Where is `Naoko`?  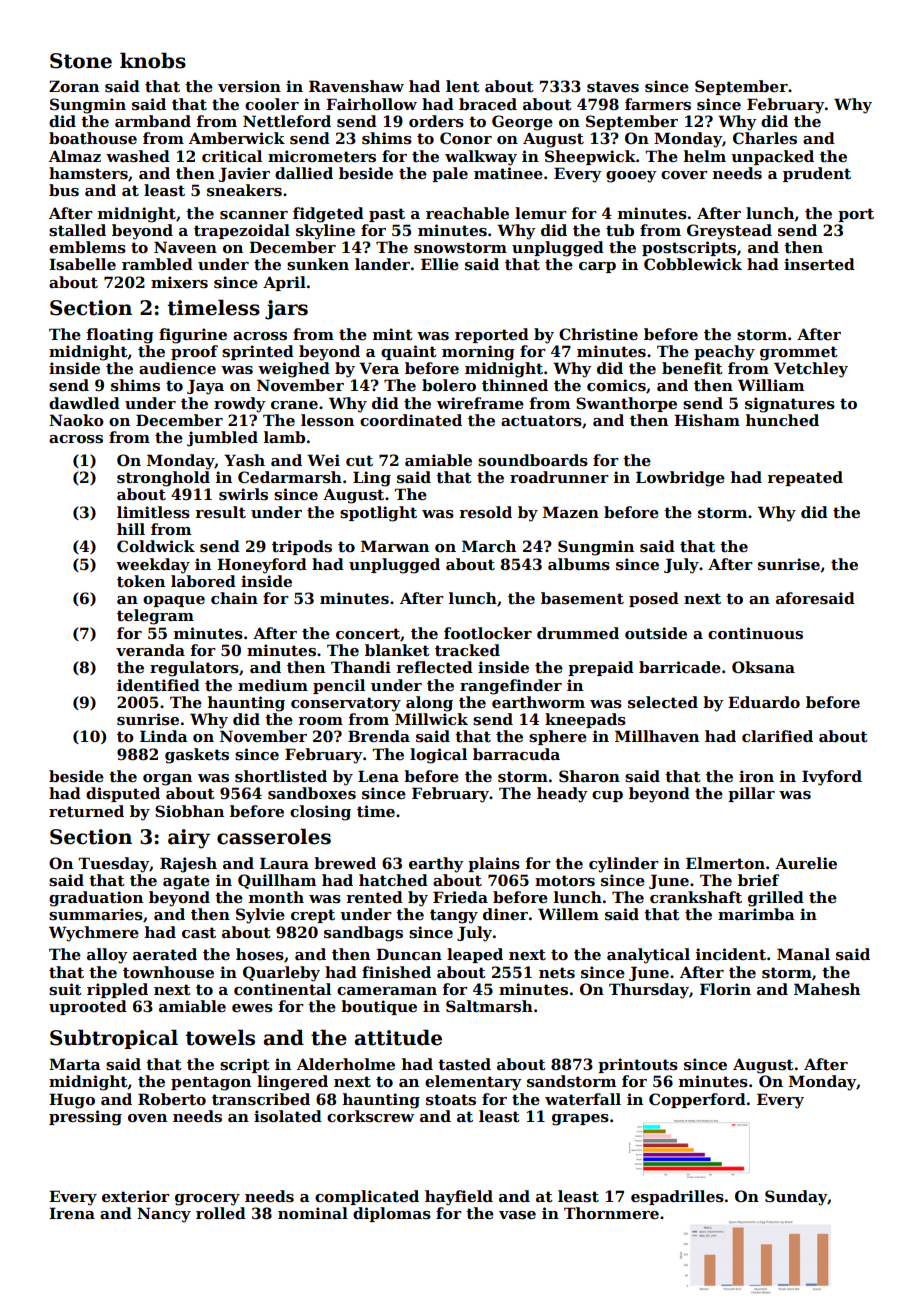 Naoko is located at coordinates (76, 420).
